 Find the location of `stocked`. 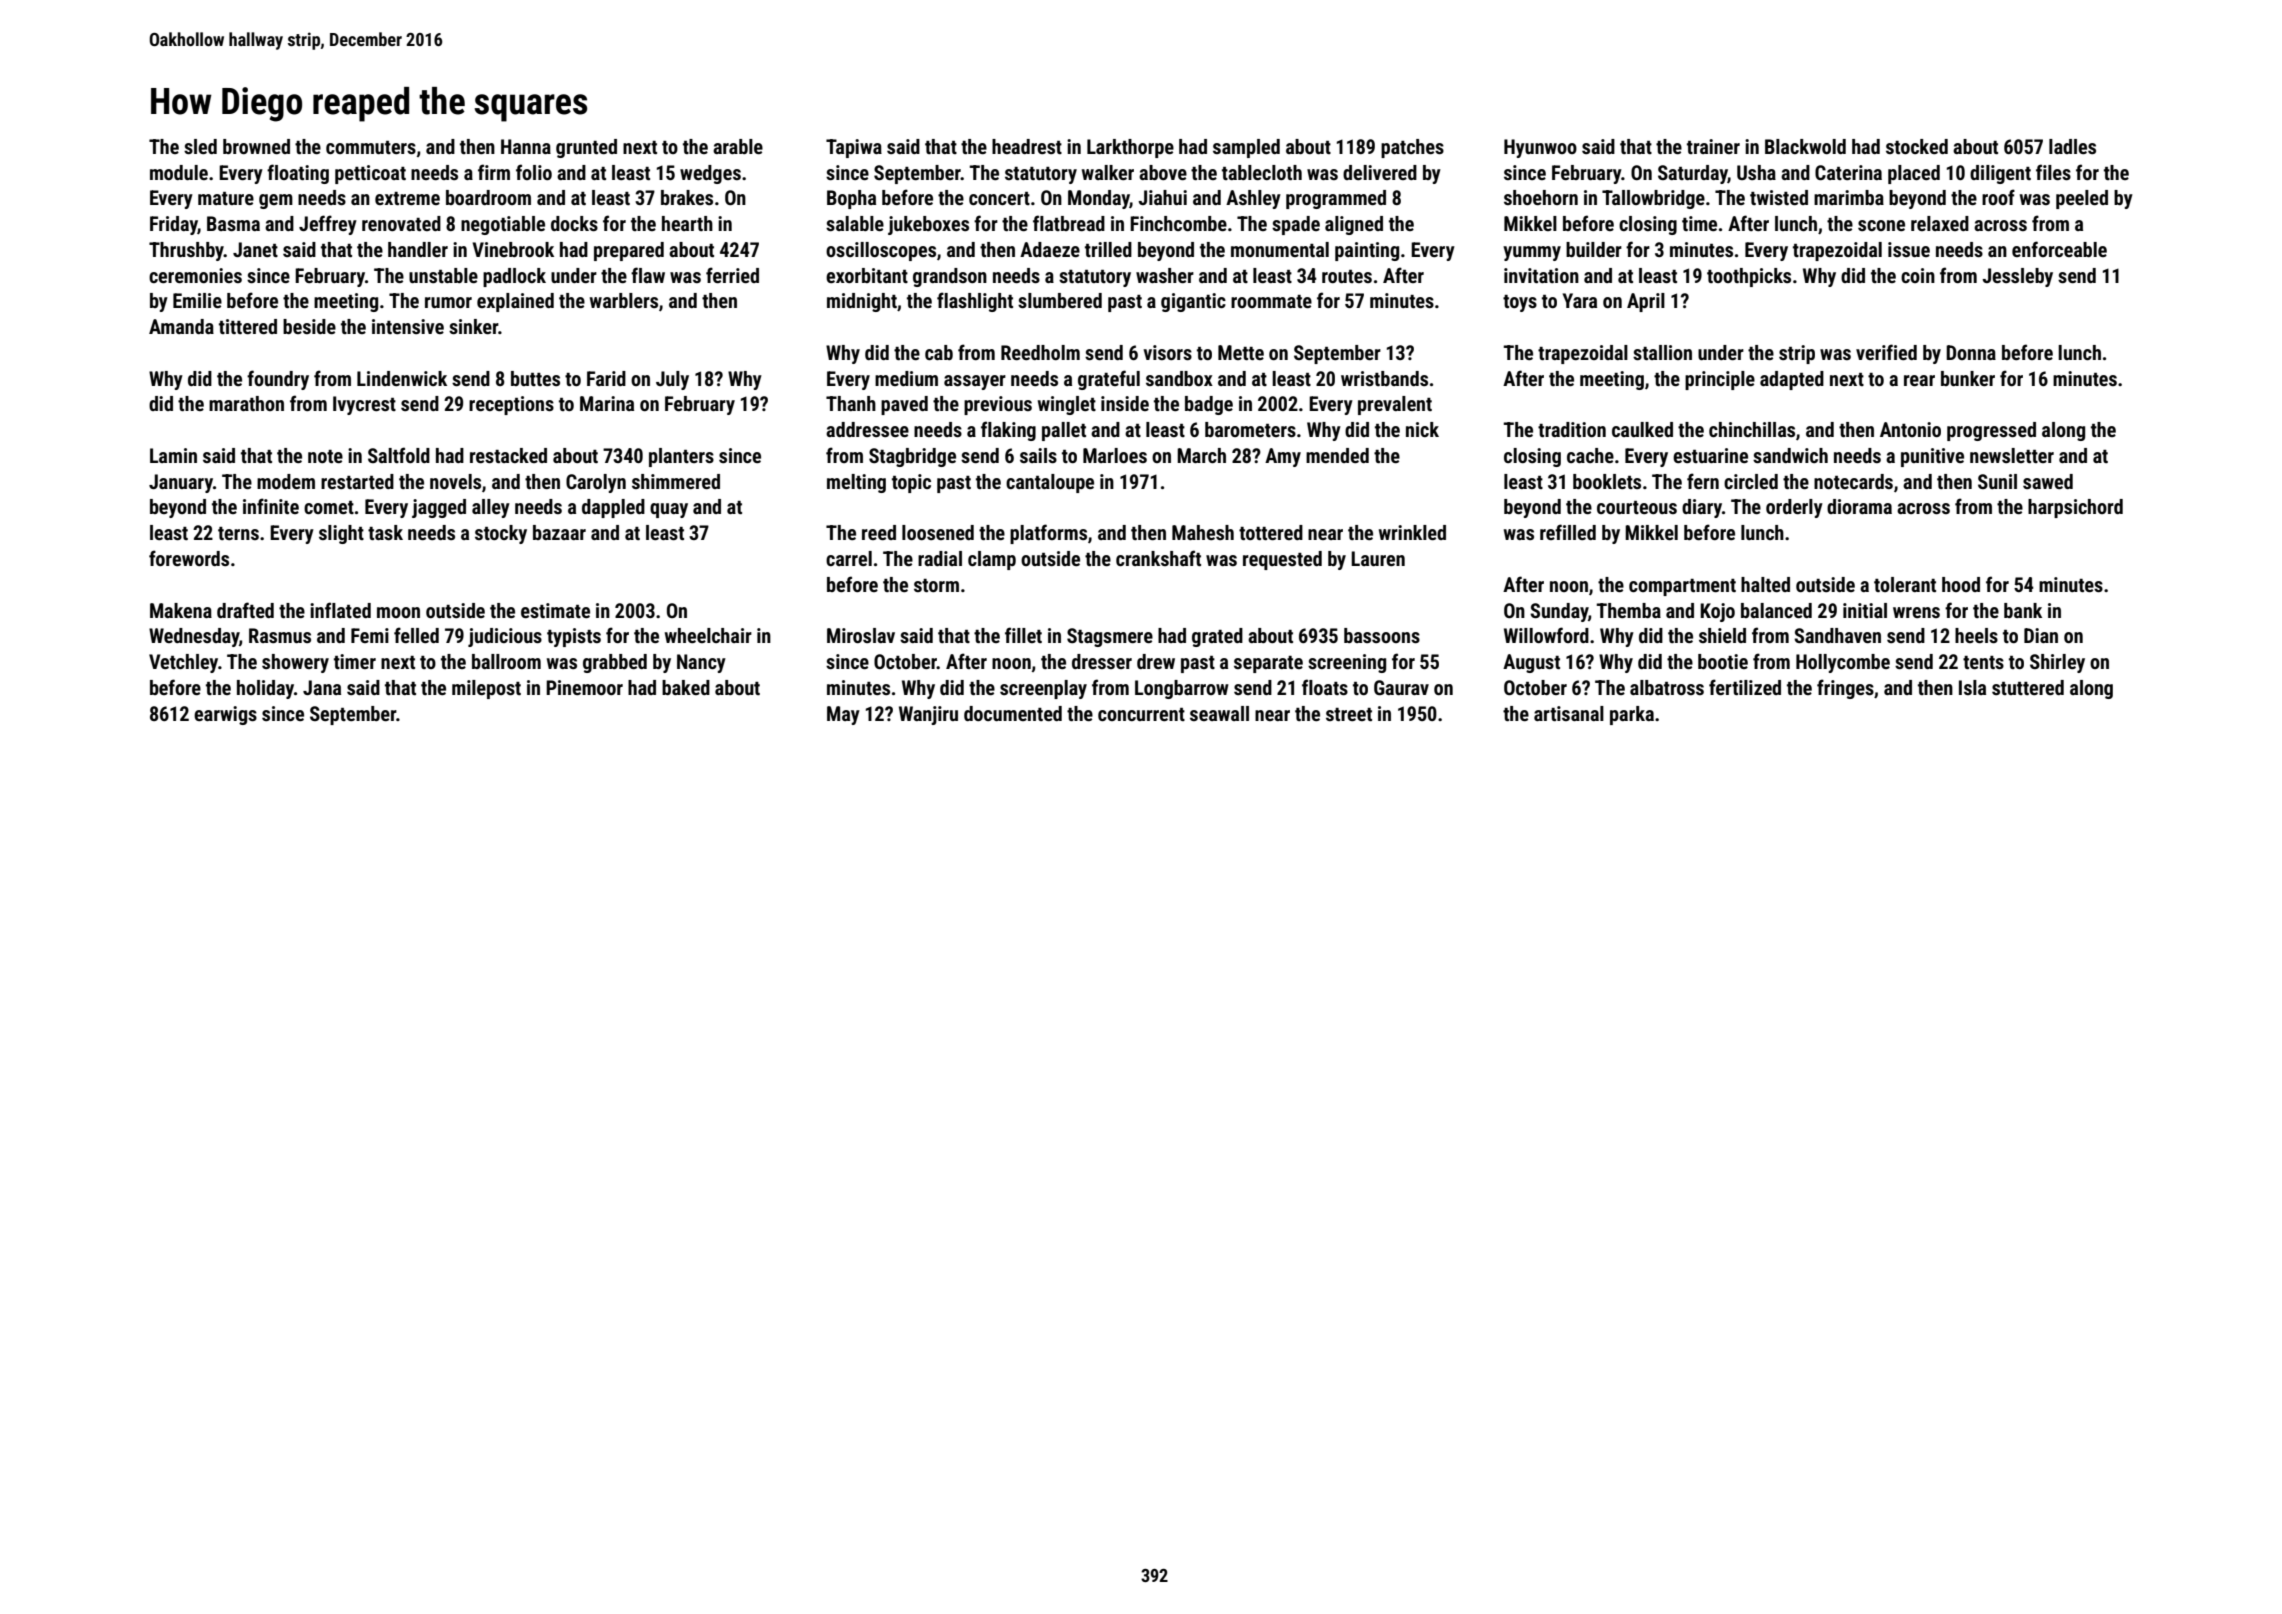

stocked is located at coordinates (1917, 146).
